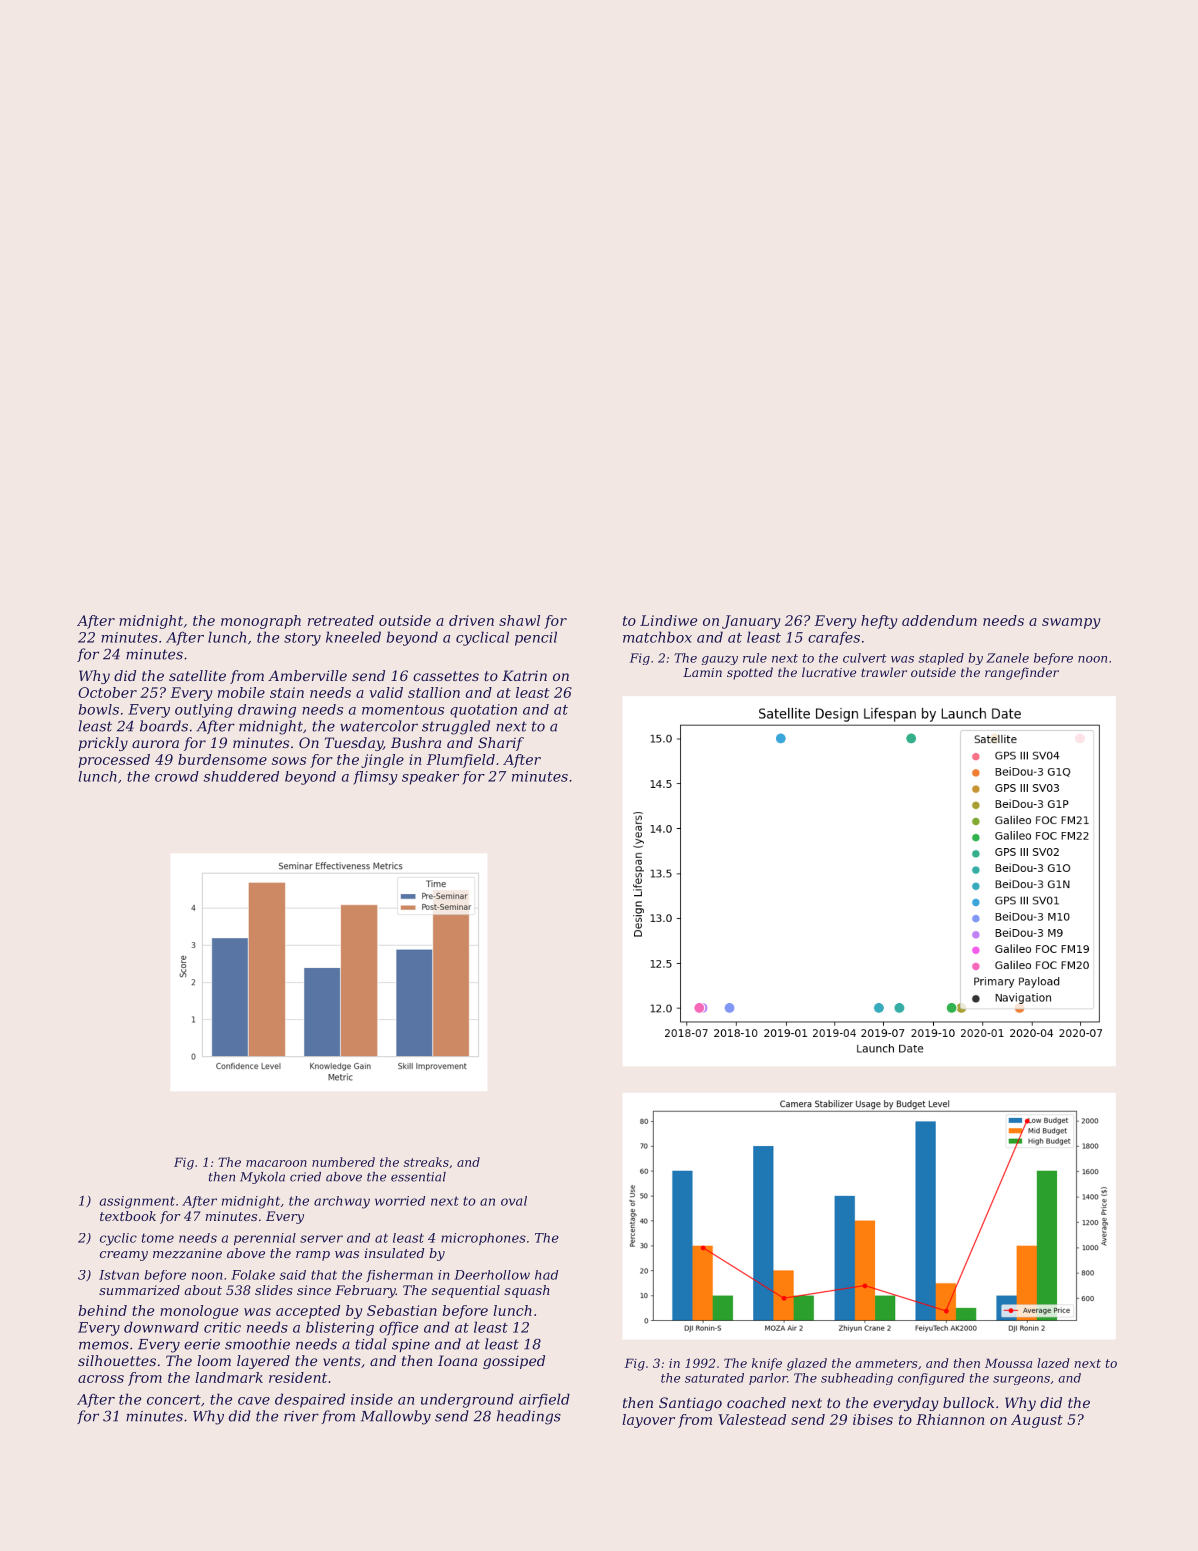 The width and height of the screenshot is (1198, 1551). Describe the element at coordinates (886, 1363) in the screenshot. I see `ammeters` at that location.
